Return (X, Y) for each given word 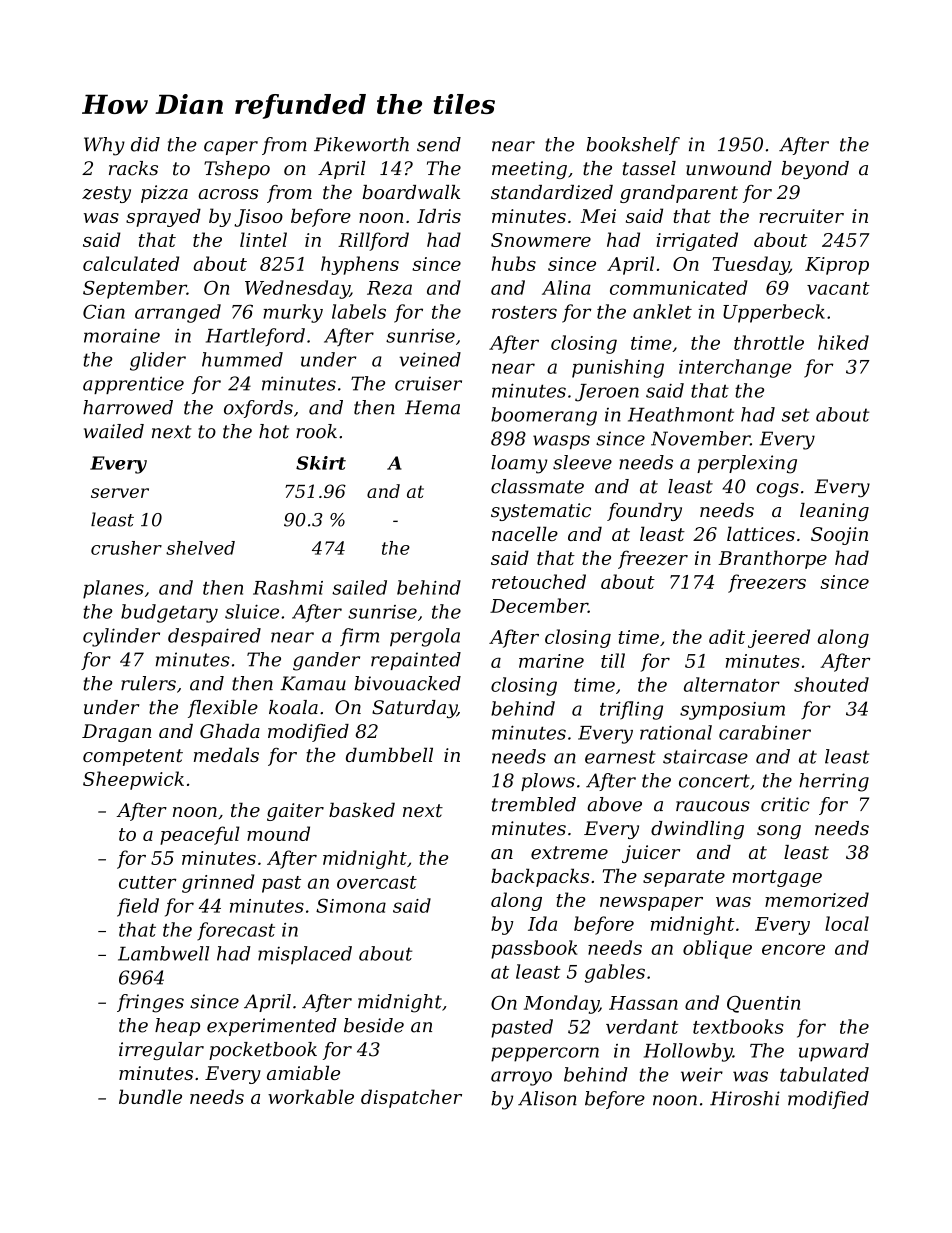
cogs (777, 490)
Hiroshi (745, 1098)
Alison (547, 1098)
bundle (150, 1096)
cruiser (428, 383)
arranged (178, 313)
